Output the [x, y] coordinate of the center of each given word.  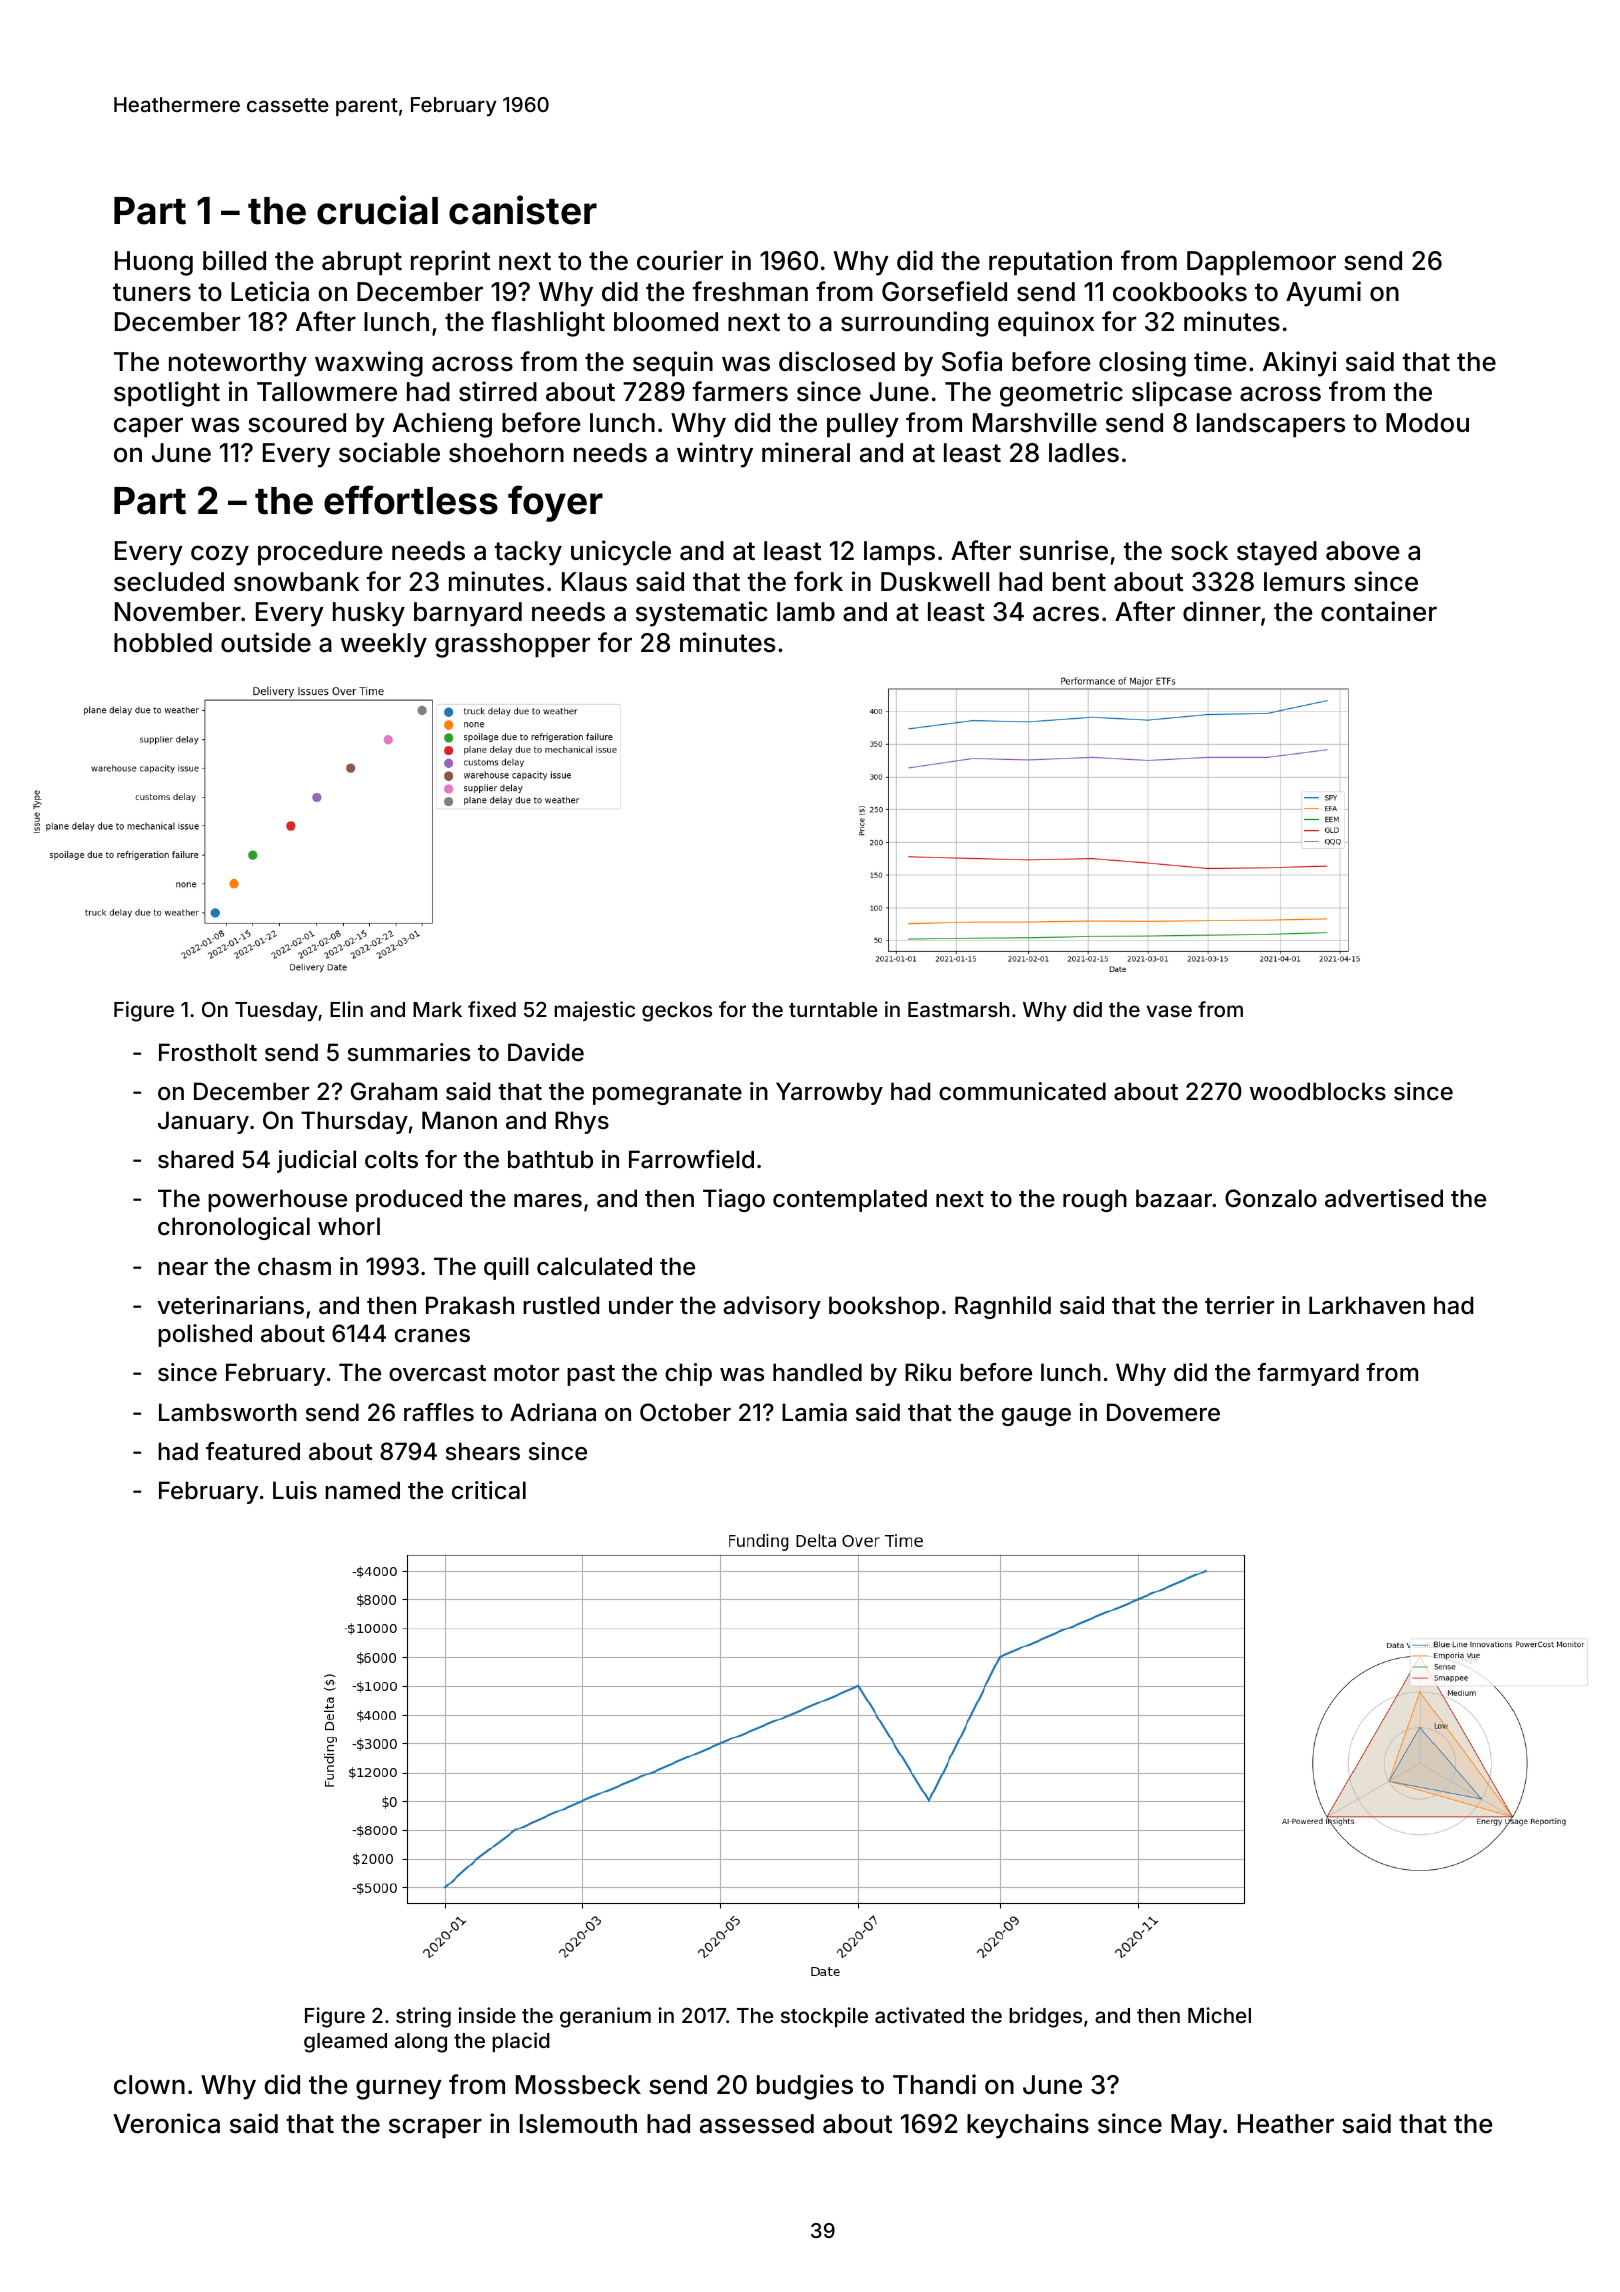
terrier [1239, 1305]
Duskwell [935, 582]
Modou [1427, 423]
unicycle [621, 553]
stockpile [824, 2017]
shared [195, 1159]
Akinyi [1299, 364]
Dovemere [1163, 1412]
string [423, 2017]
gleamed [345, 2043]
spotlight [167, 394]
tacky [528, 553]
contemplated [850, 1200]
